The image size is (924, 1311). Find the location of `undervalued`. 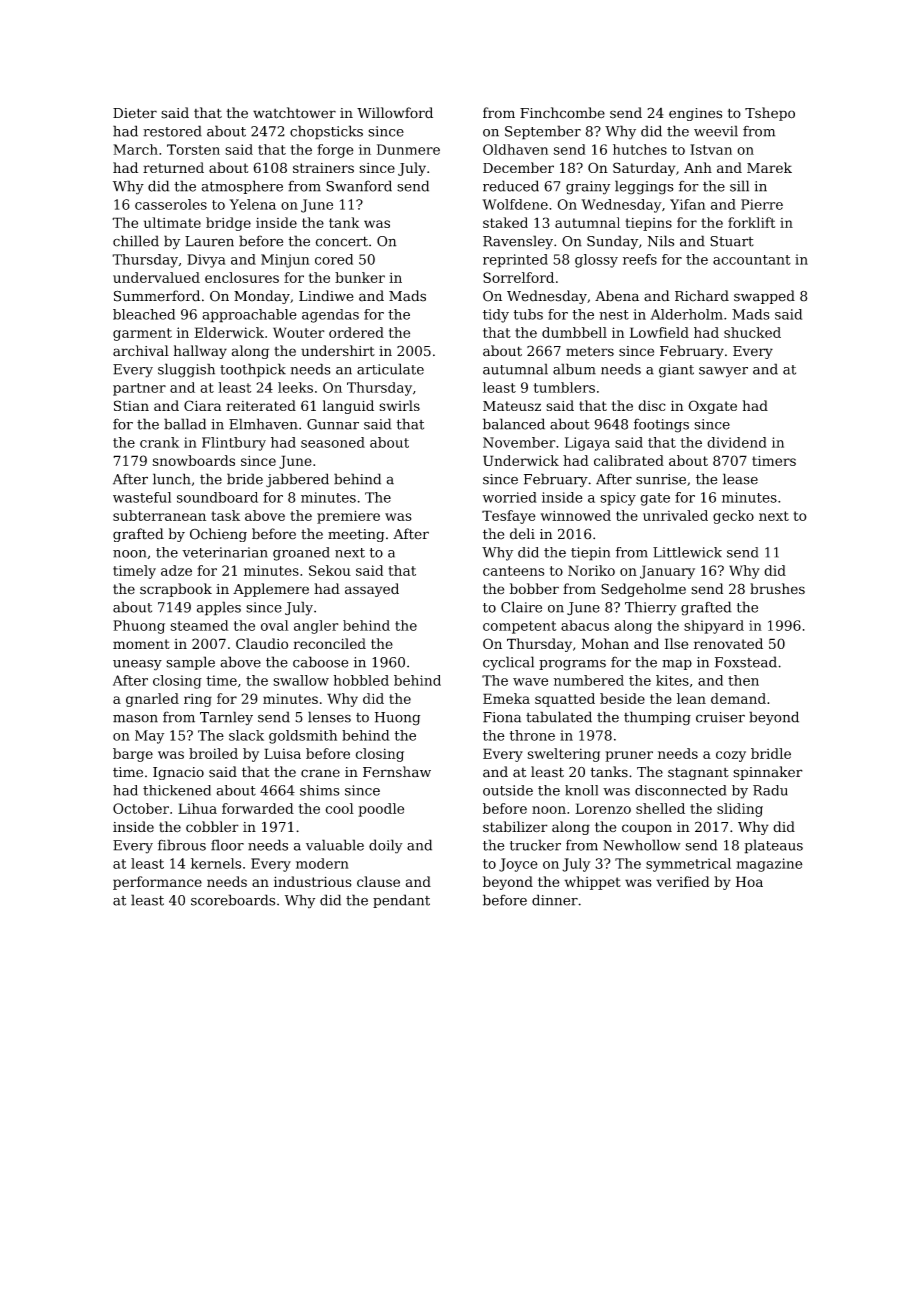

undervalued is located at coordinates (156, 277).
